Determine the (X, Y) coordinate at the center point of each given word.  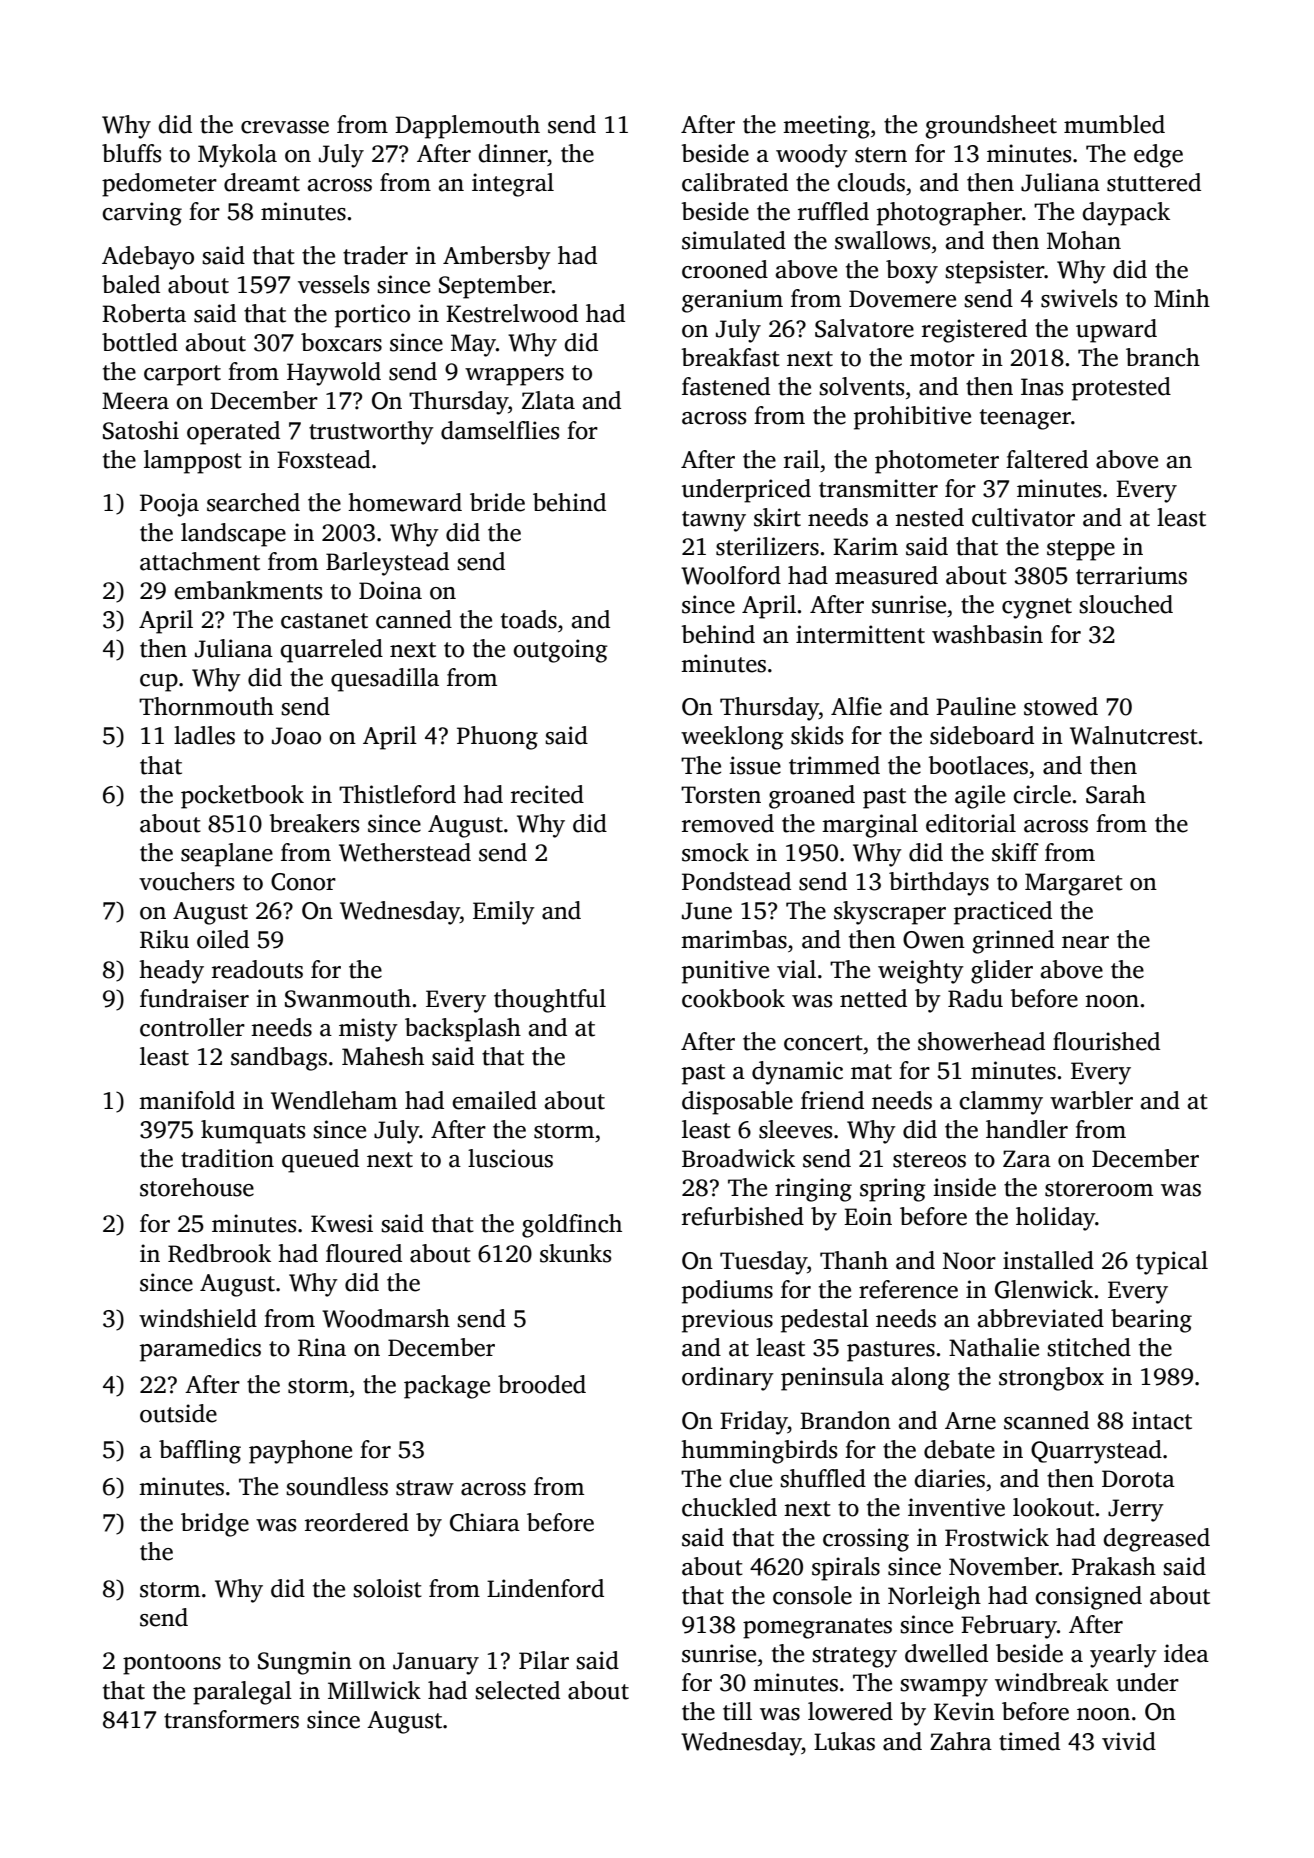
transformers (231, 1719)
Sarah (1116, 794)
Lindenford (545, 1588)
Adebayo (148, 258)
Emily (504, 913)
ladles (204, 735)
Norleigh (934, 1598)
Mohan (1084, 240)
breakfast (730, 357)
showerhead (981, 1041)
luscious (510, 1158)
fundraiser (194, 998)
